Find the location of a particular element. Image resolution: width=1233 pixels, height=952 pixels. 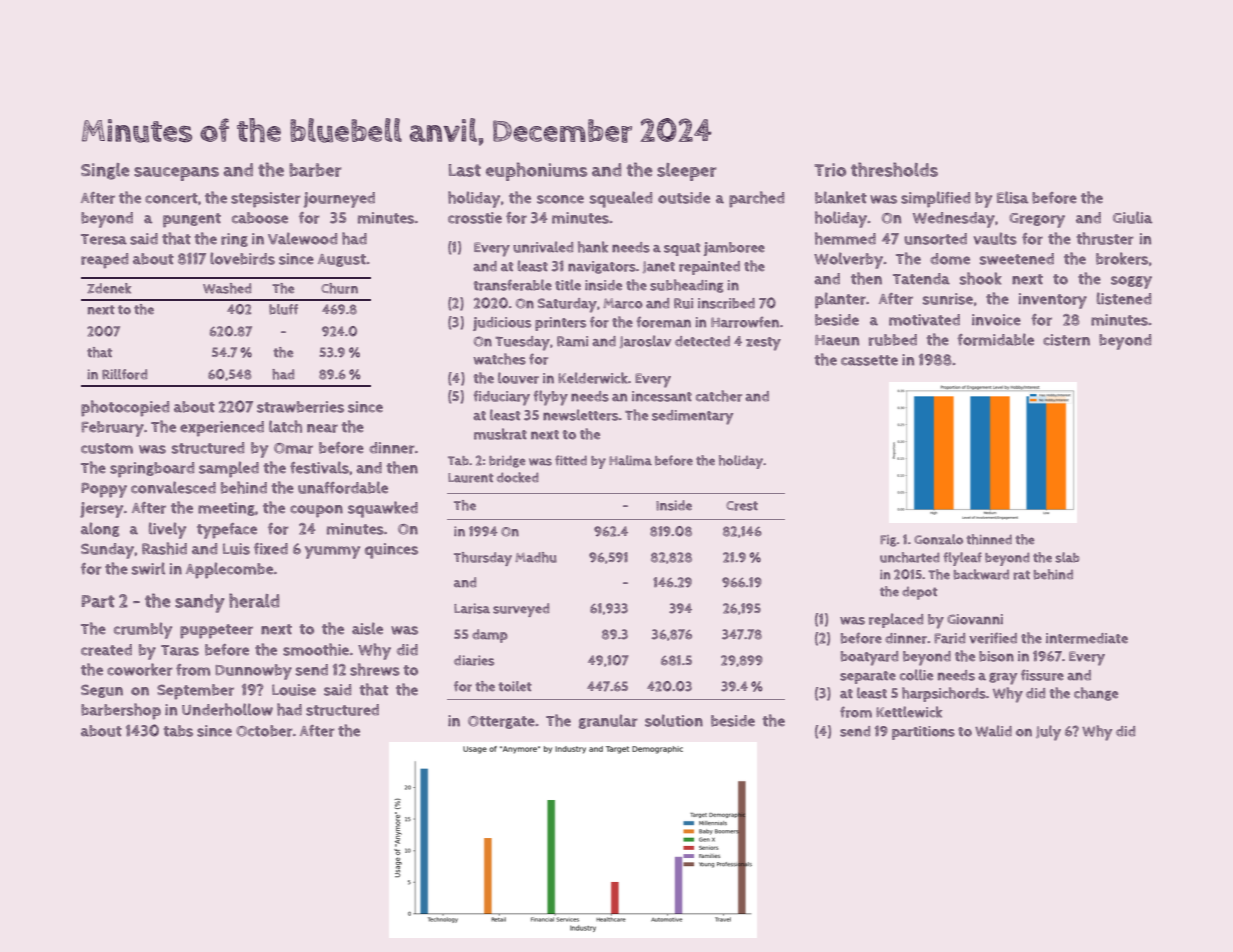

Crest is located at coordinates (742, 506).
